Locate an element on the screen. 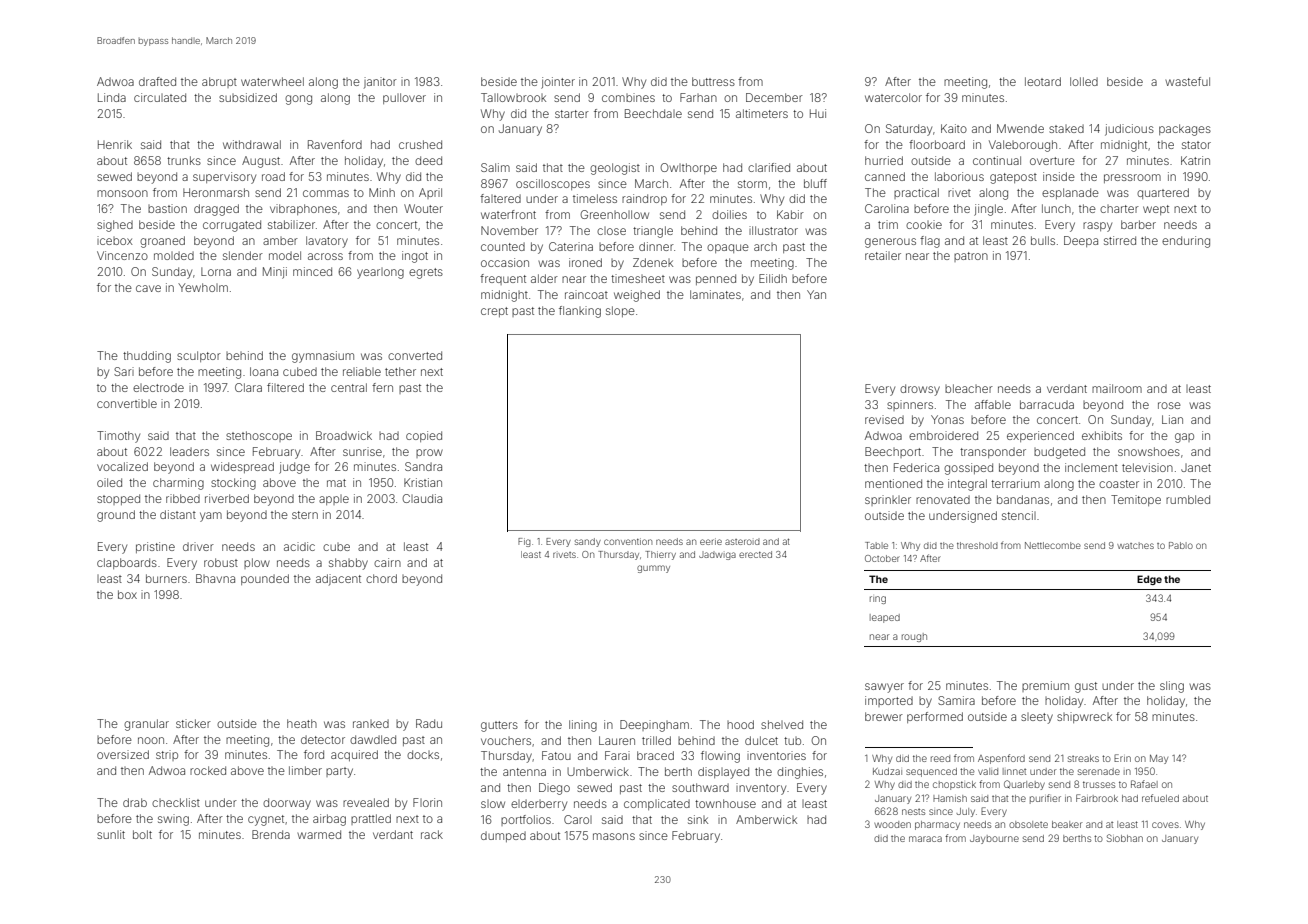 The width and height of the screenshot is (1308, 924). drowsy is located at coordinates (920, 390).
